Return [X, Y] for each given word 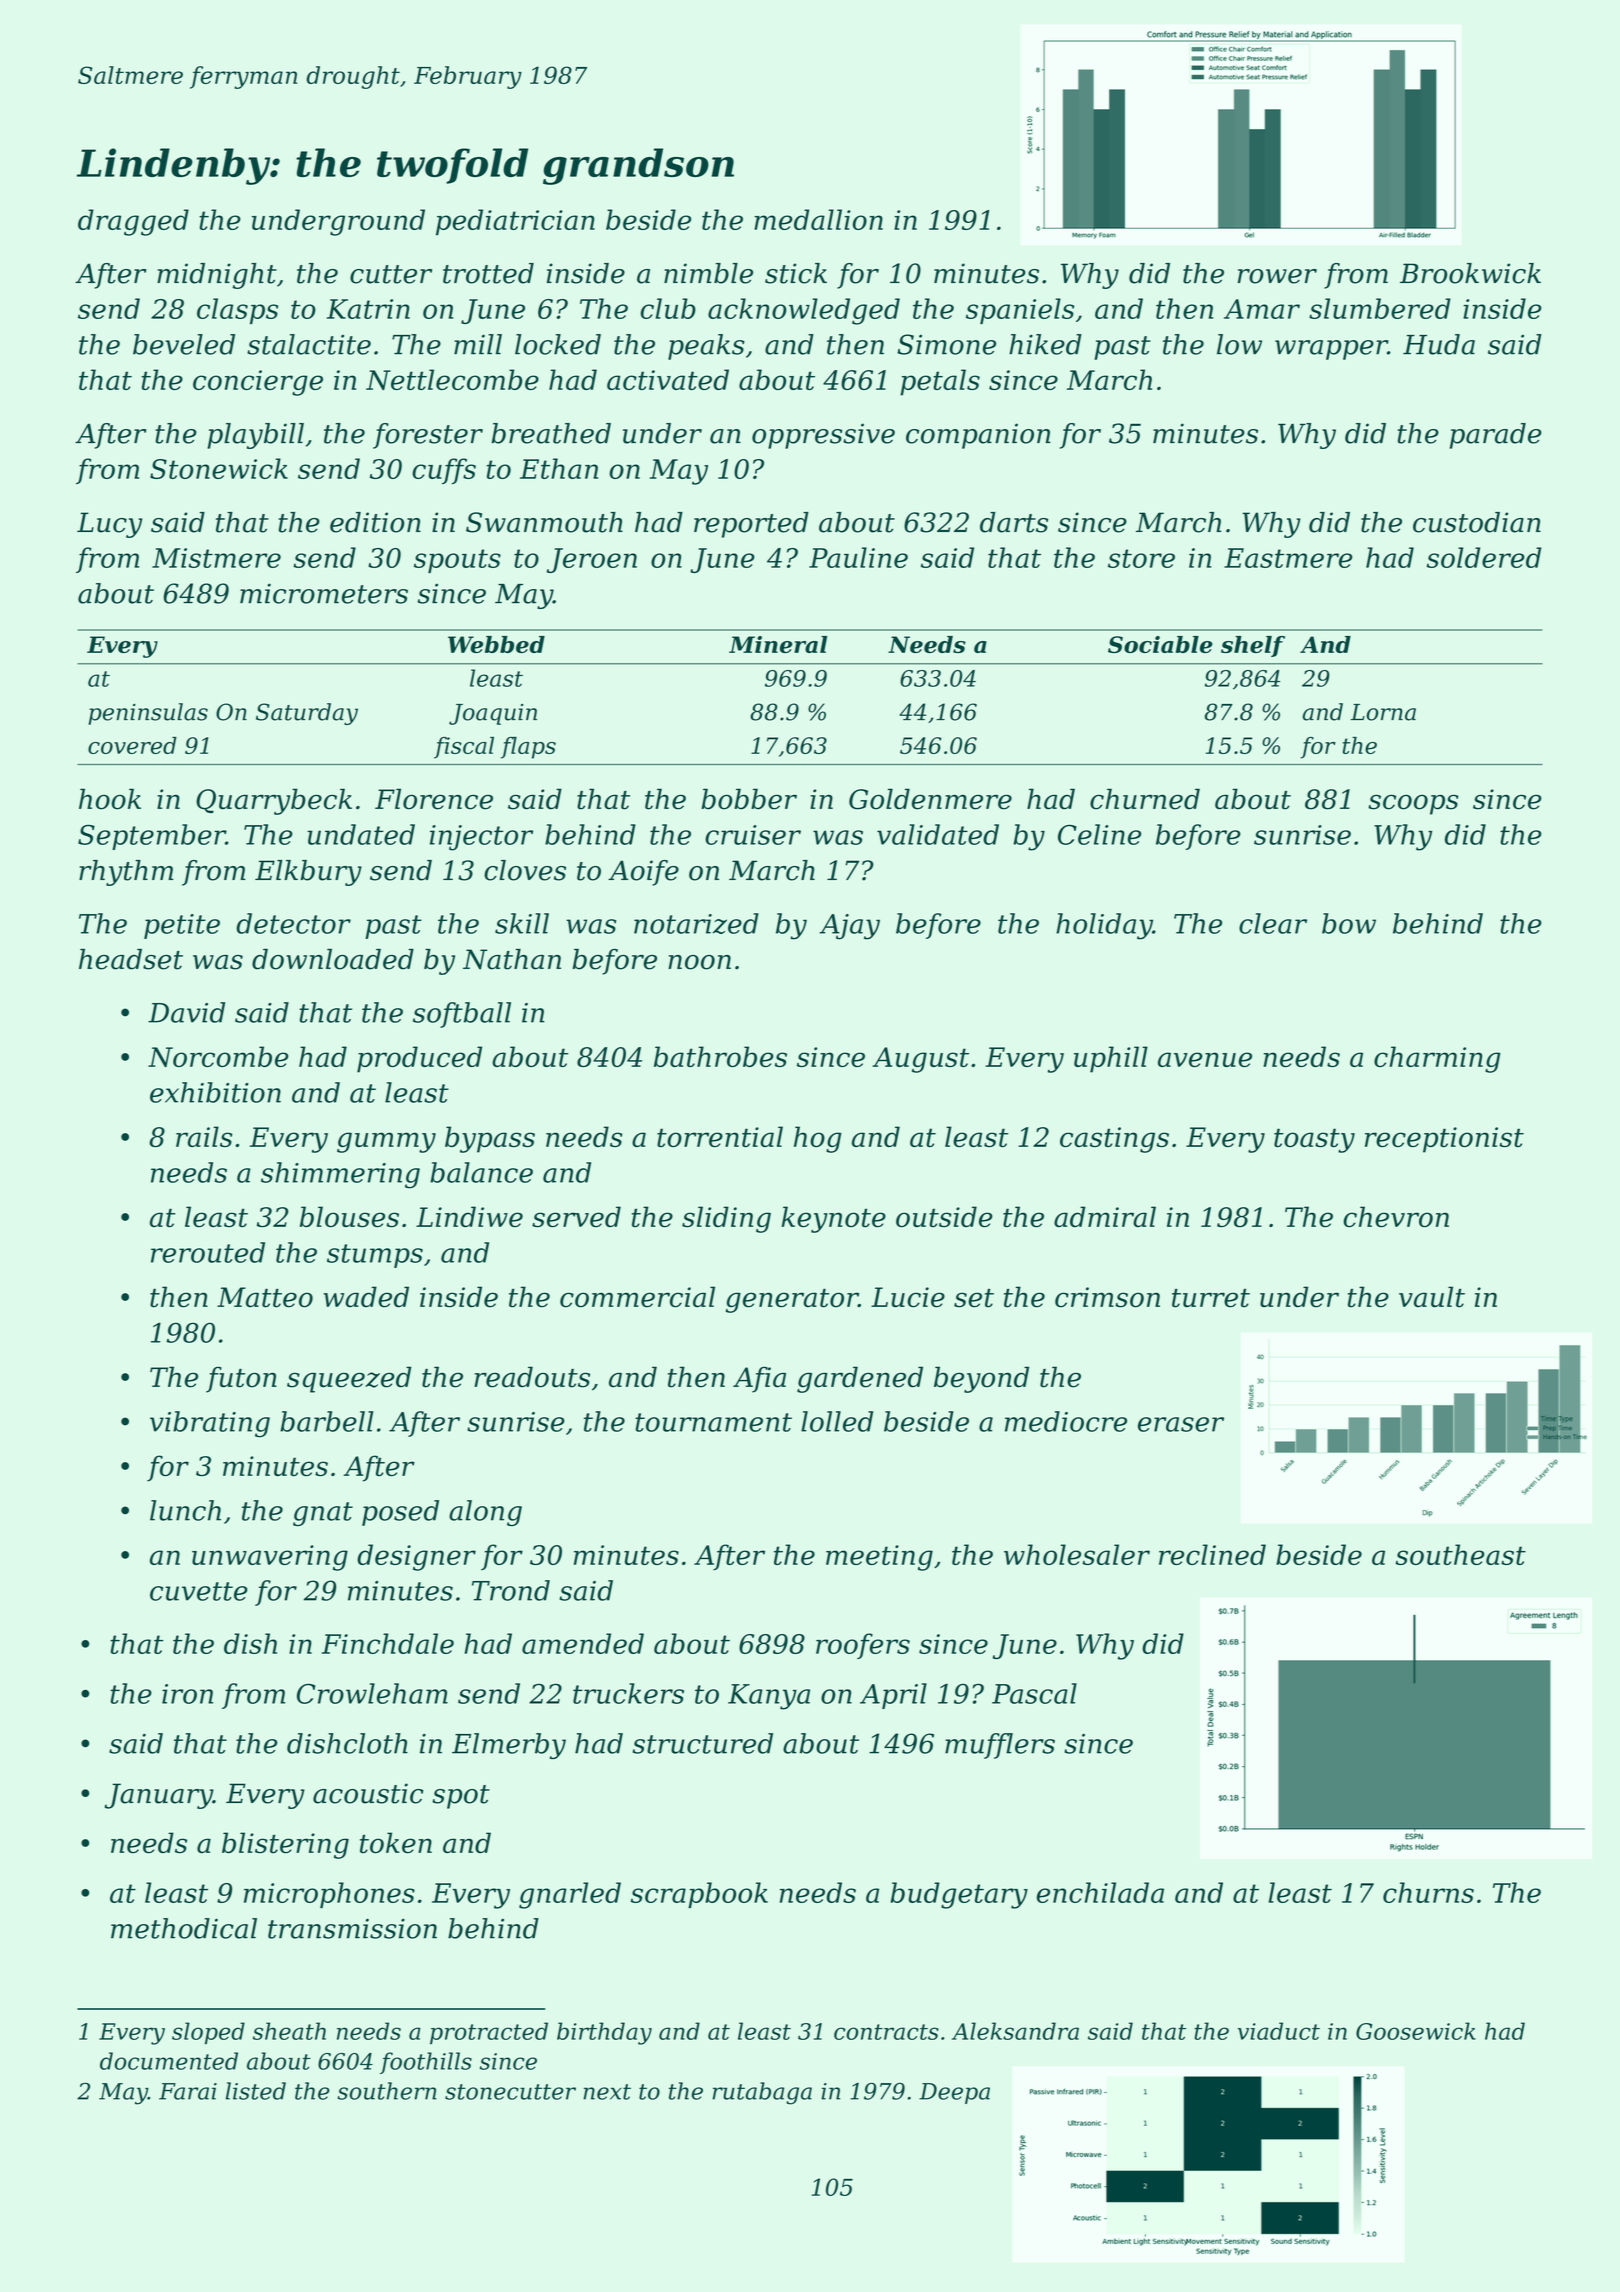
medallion [818, 219]
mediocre [1066, 1421]
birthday [604, 2033]
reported [751, 525]
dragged [133, 222]
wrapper [1331, 350]
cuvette [199, 1591]
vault [1432, 1297]
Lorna [1383, 712]
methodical [184, 1928]
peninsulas [148, 714]
